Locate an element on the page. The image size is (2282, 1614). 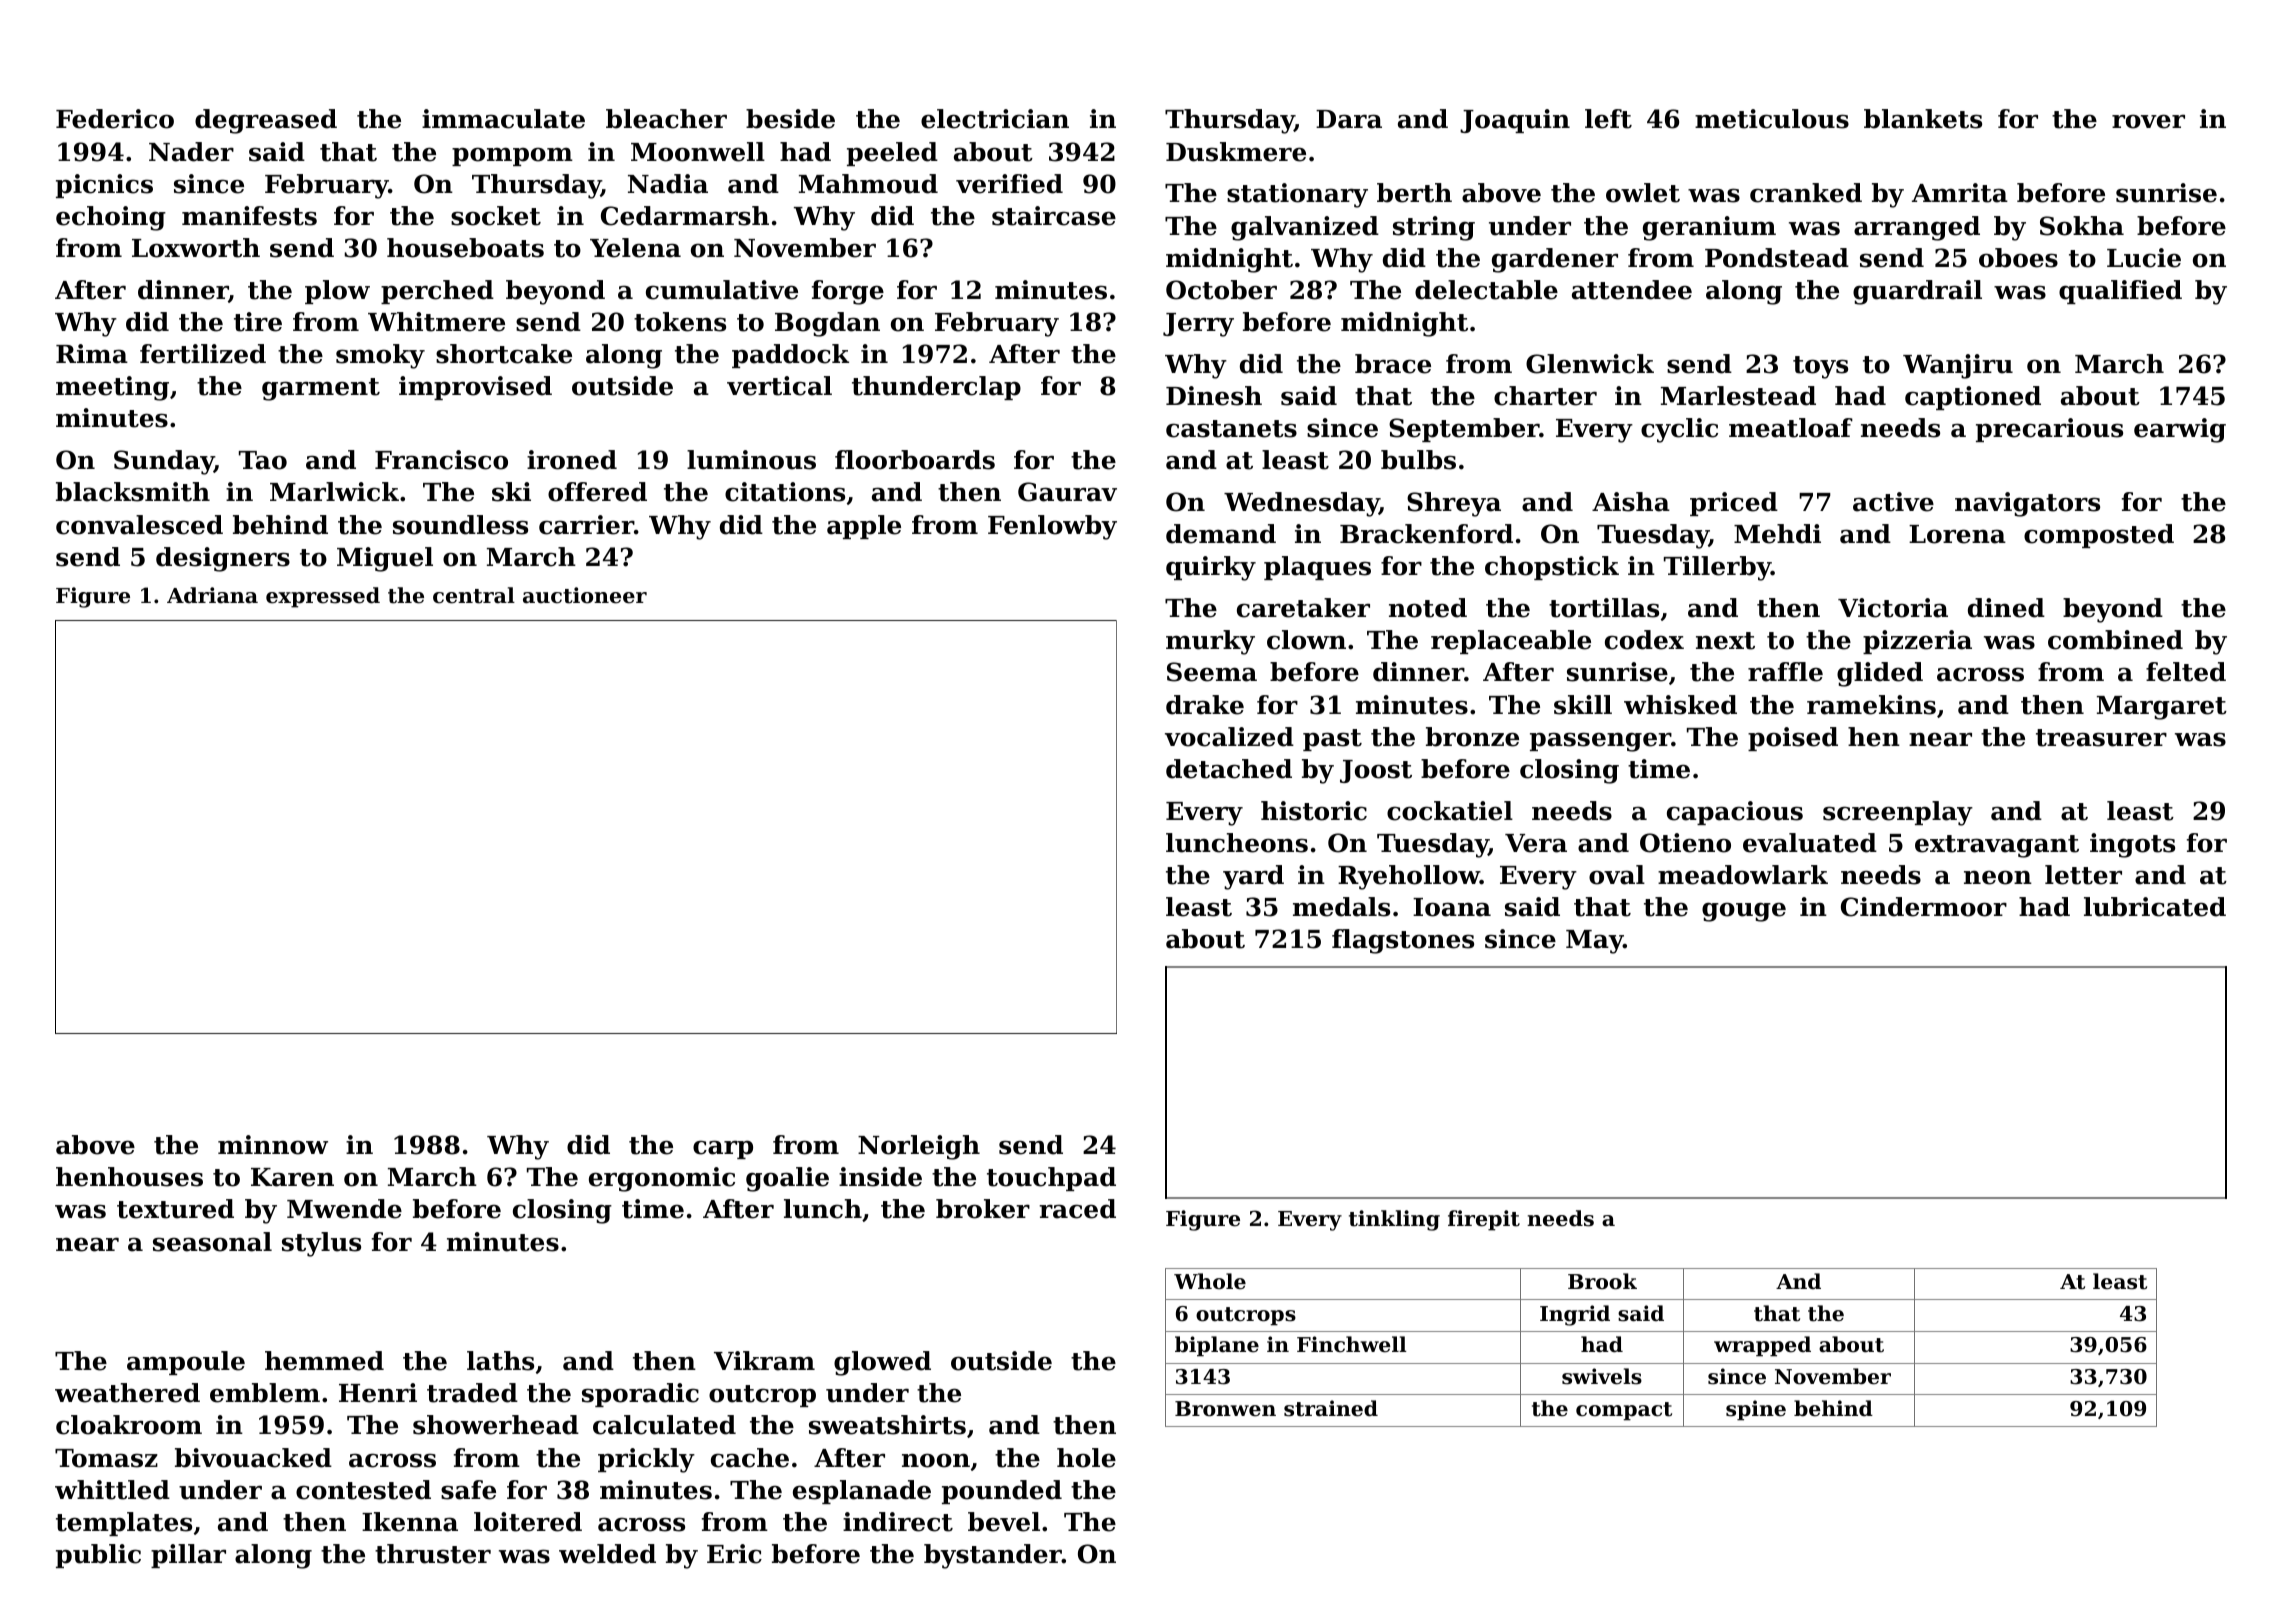
evaluated is located at coordinates (1810, 843).
